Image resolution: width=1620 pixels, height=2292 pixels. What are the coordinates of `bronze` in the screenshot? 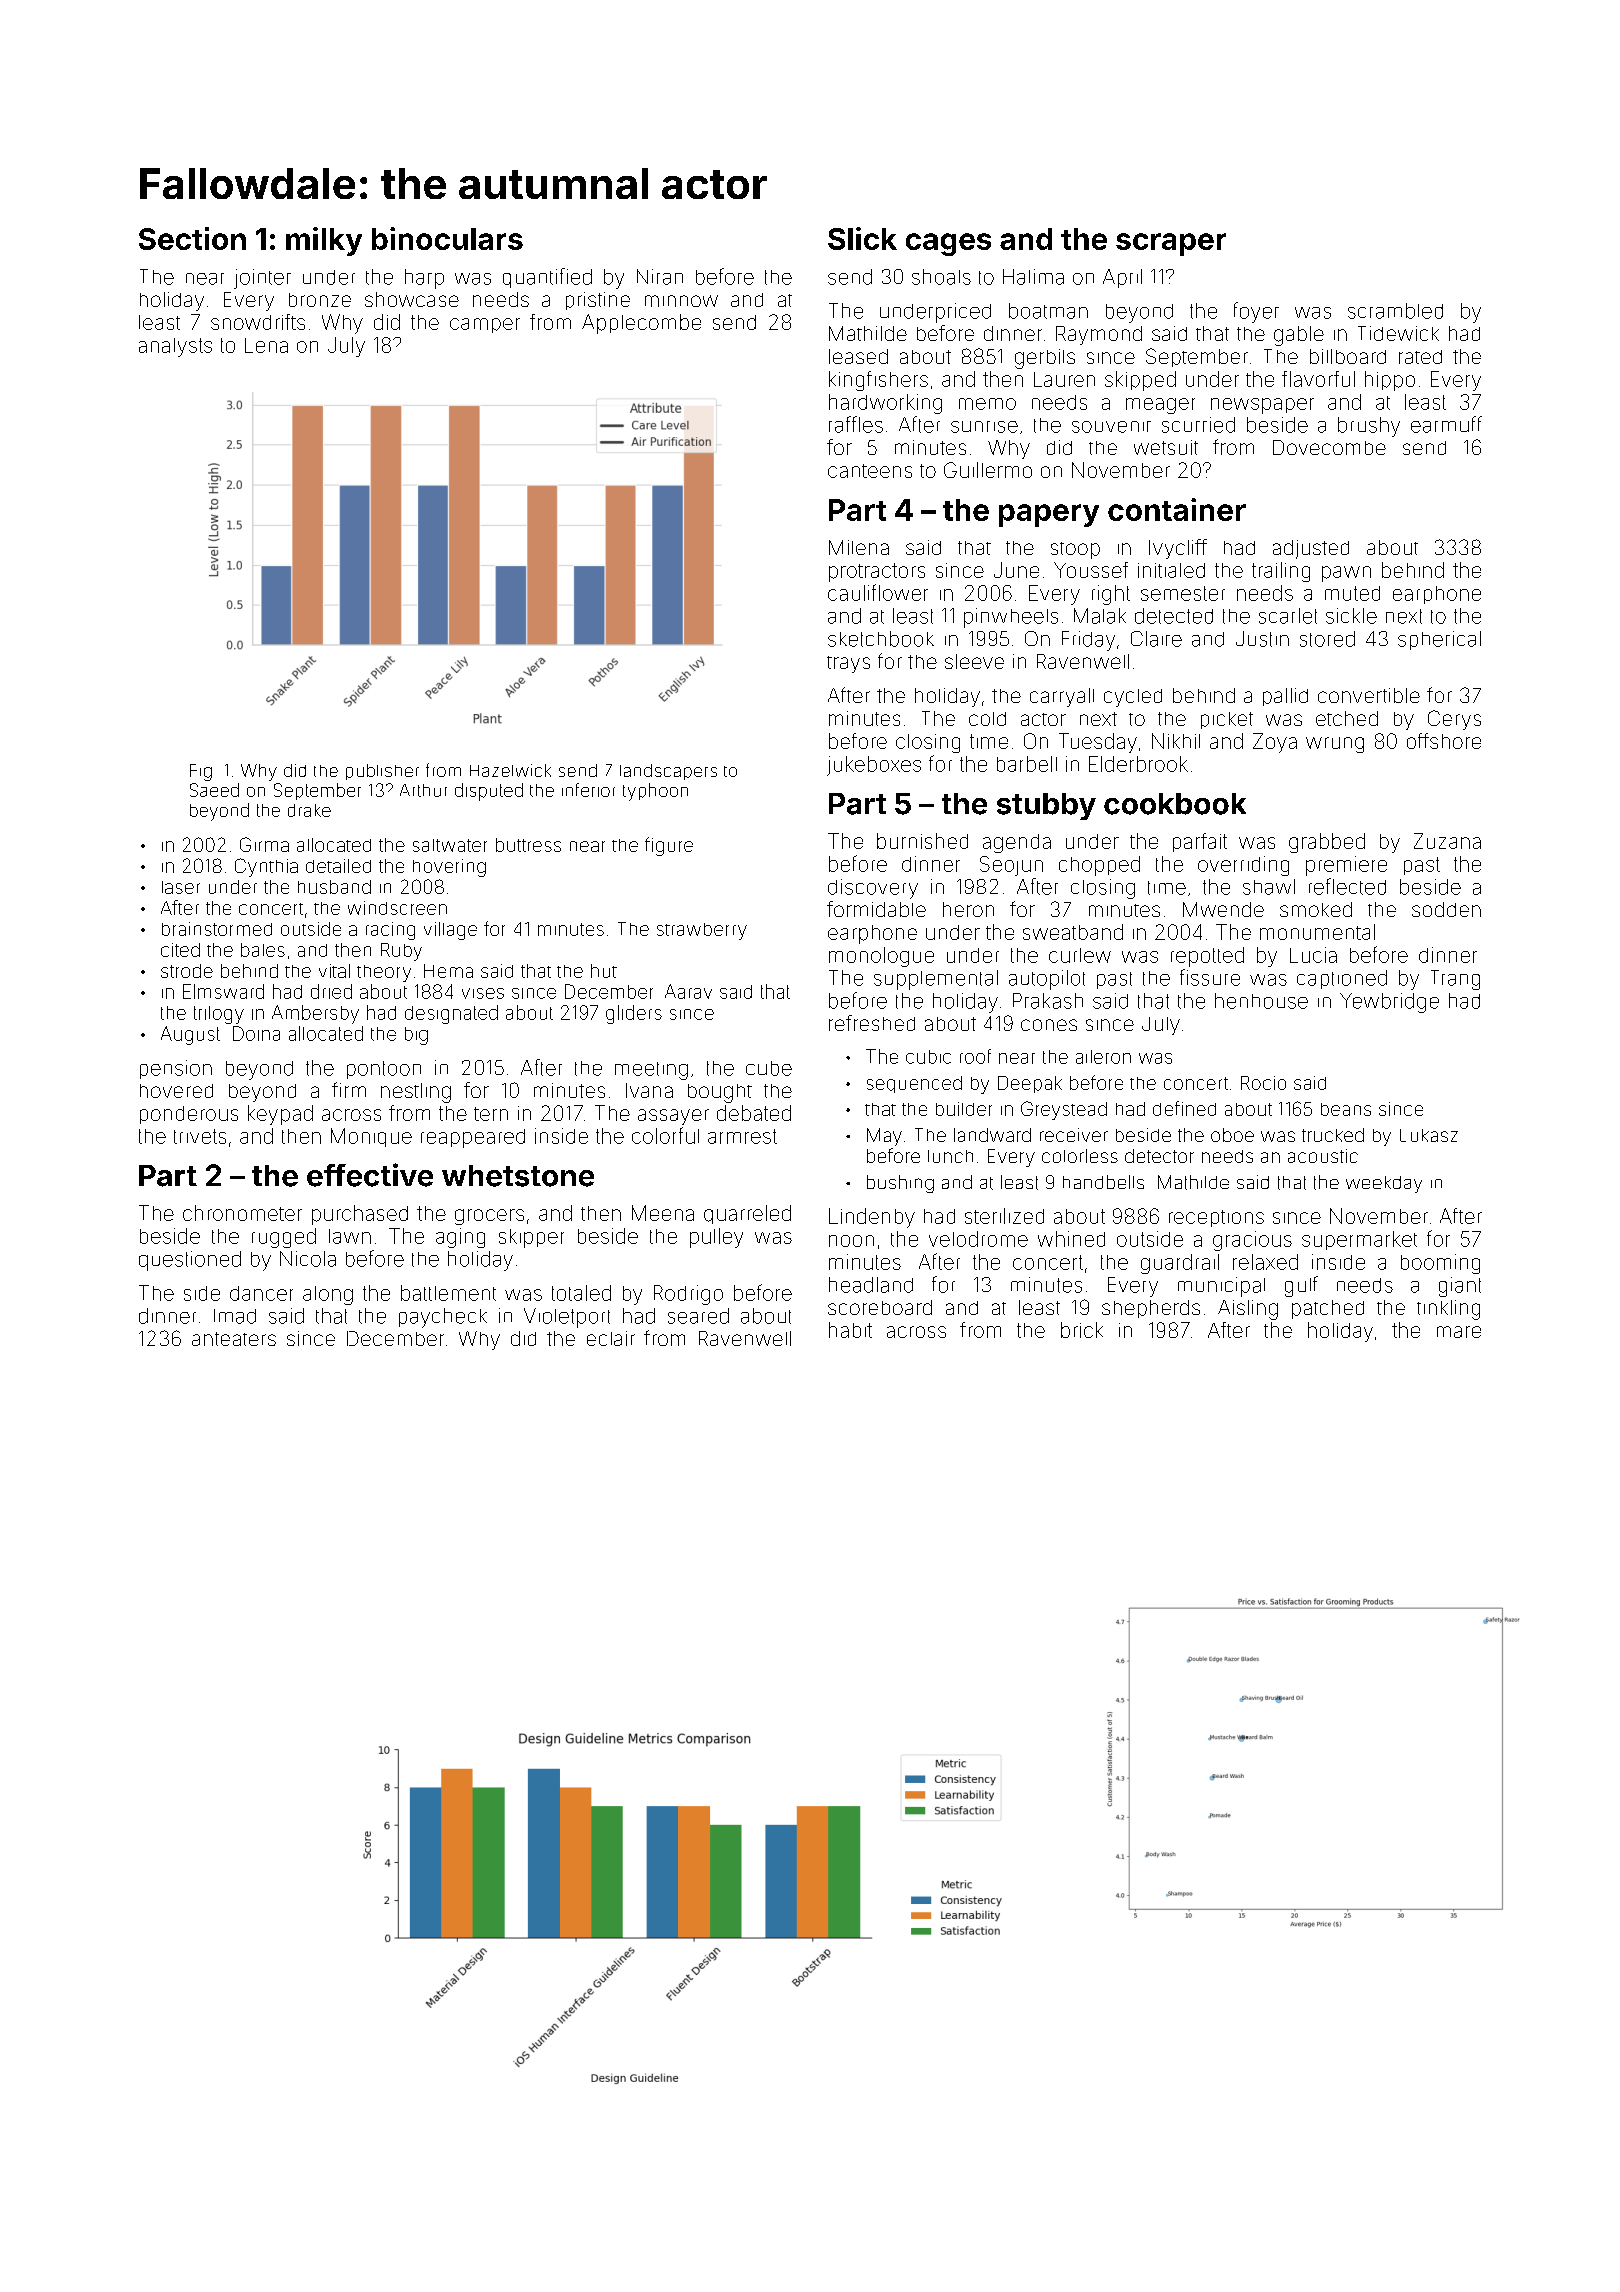 It's located at (320, 300).
